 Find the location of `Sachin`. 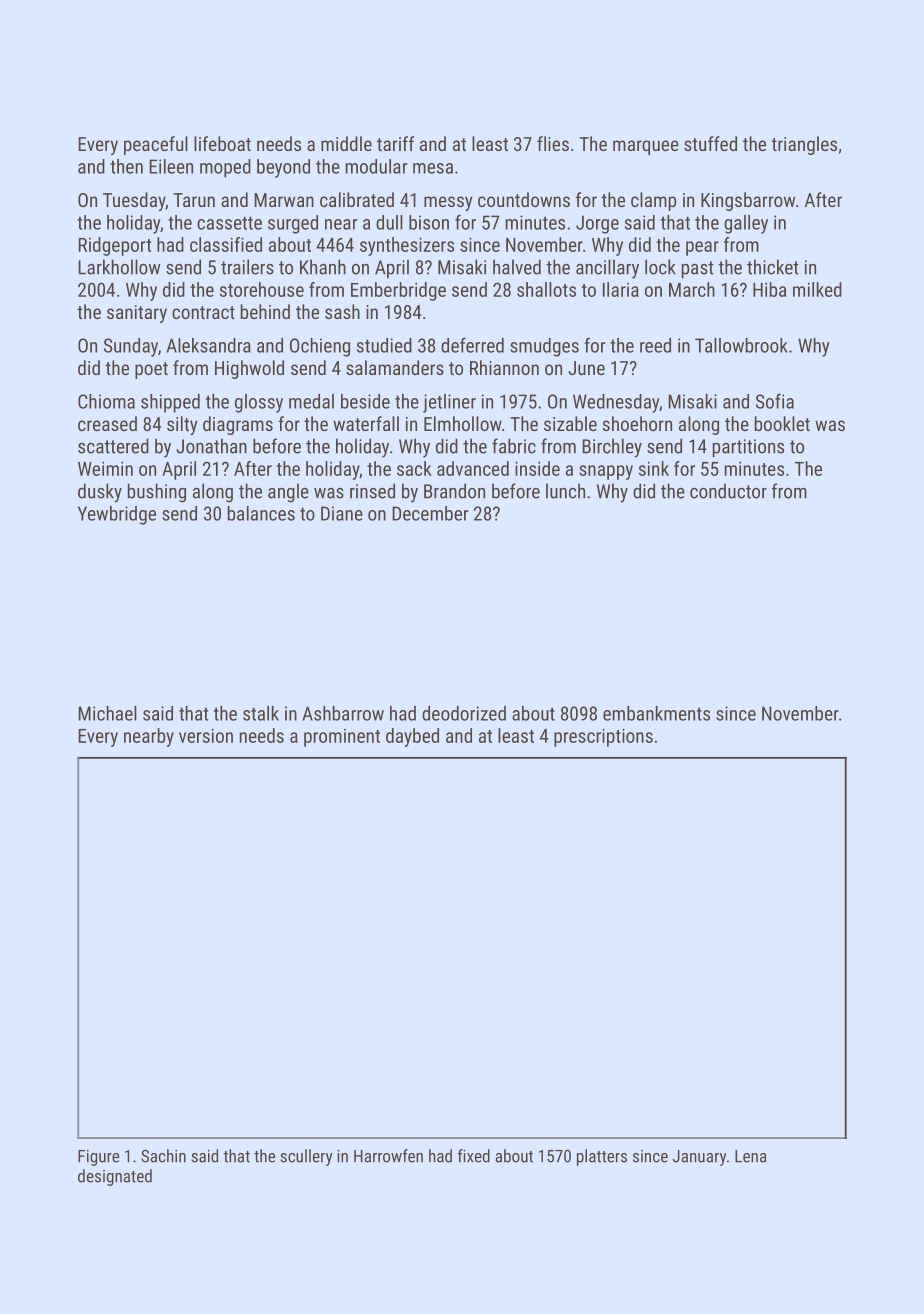

Sachin is located at coordinates (163, 1156).
